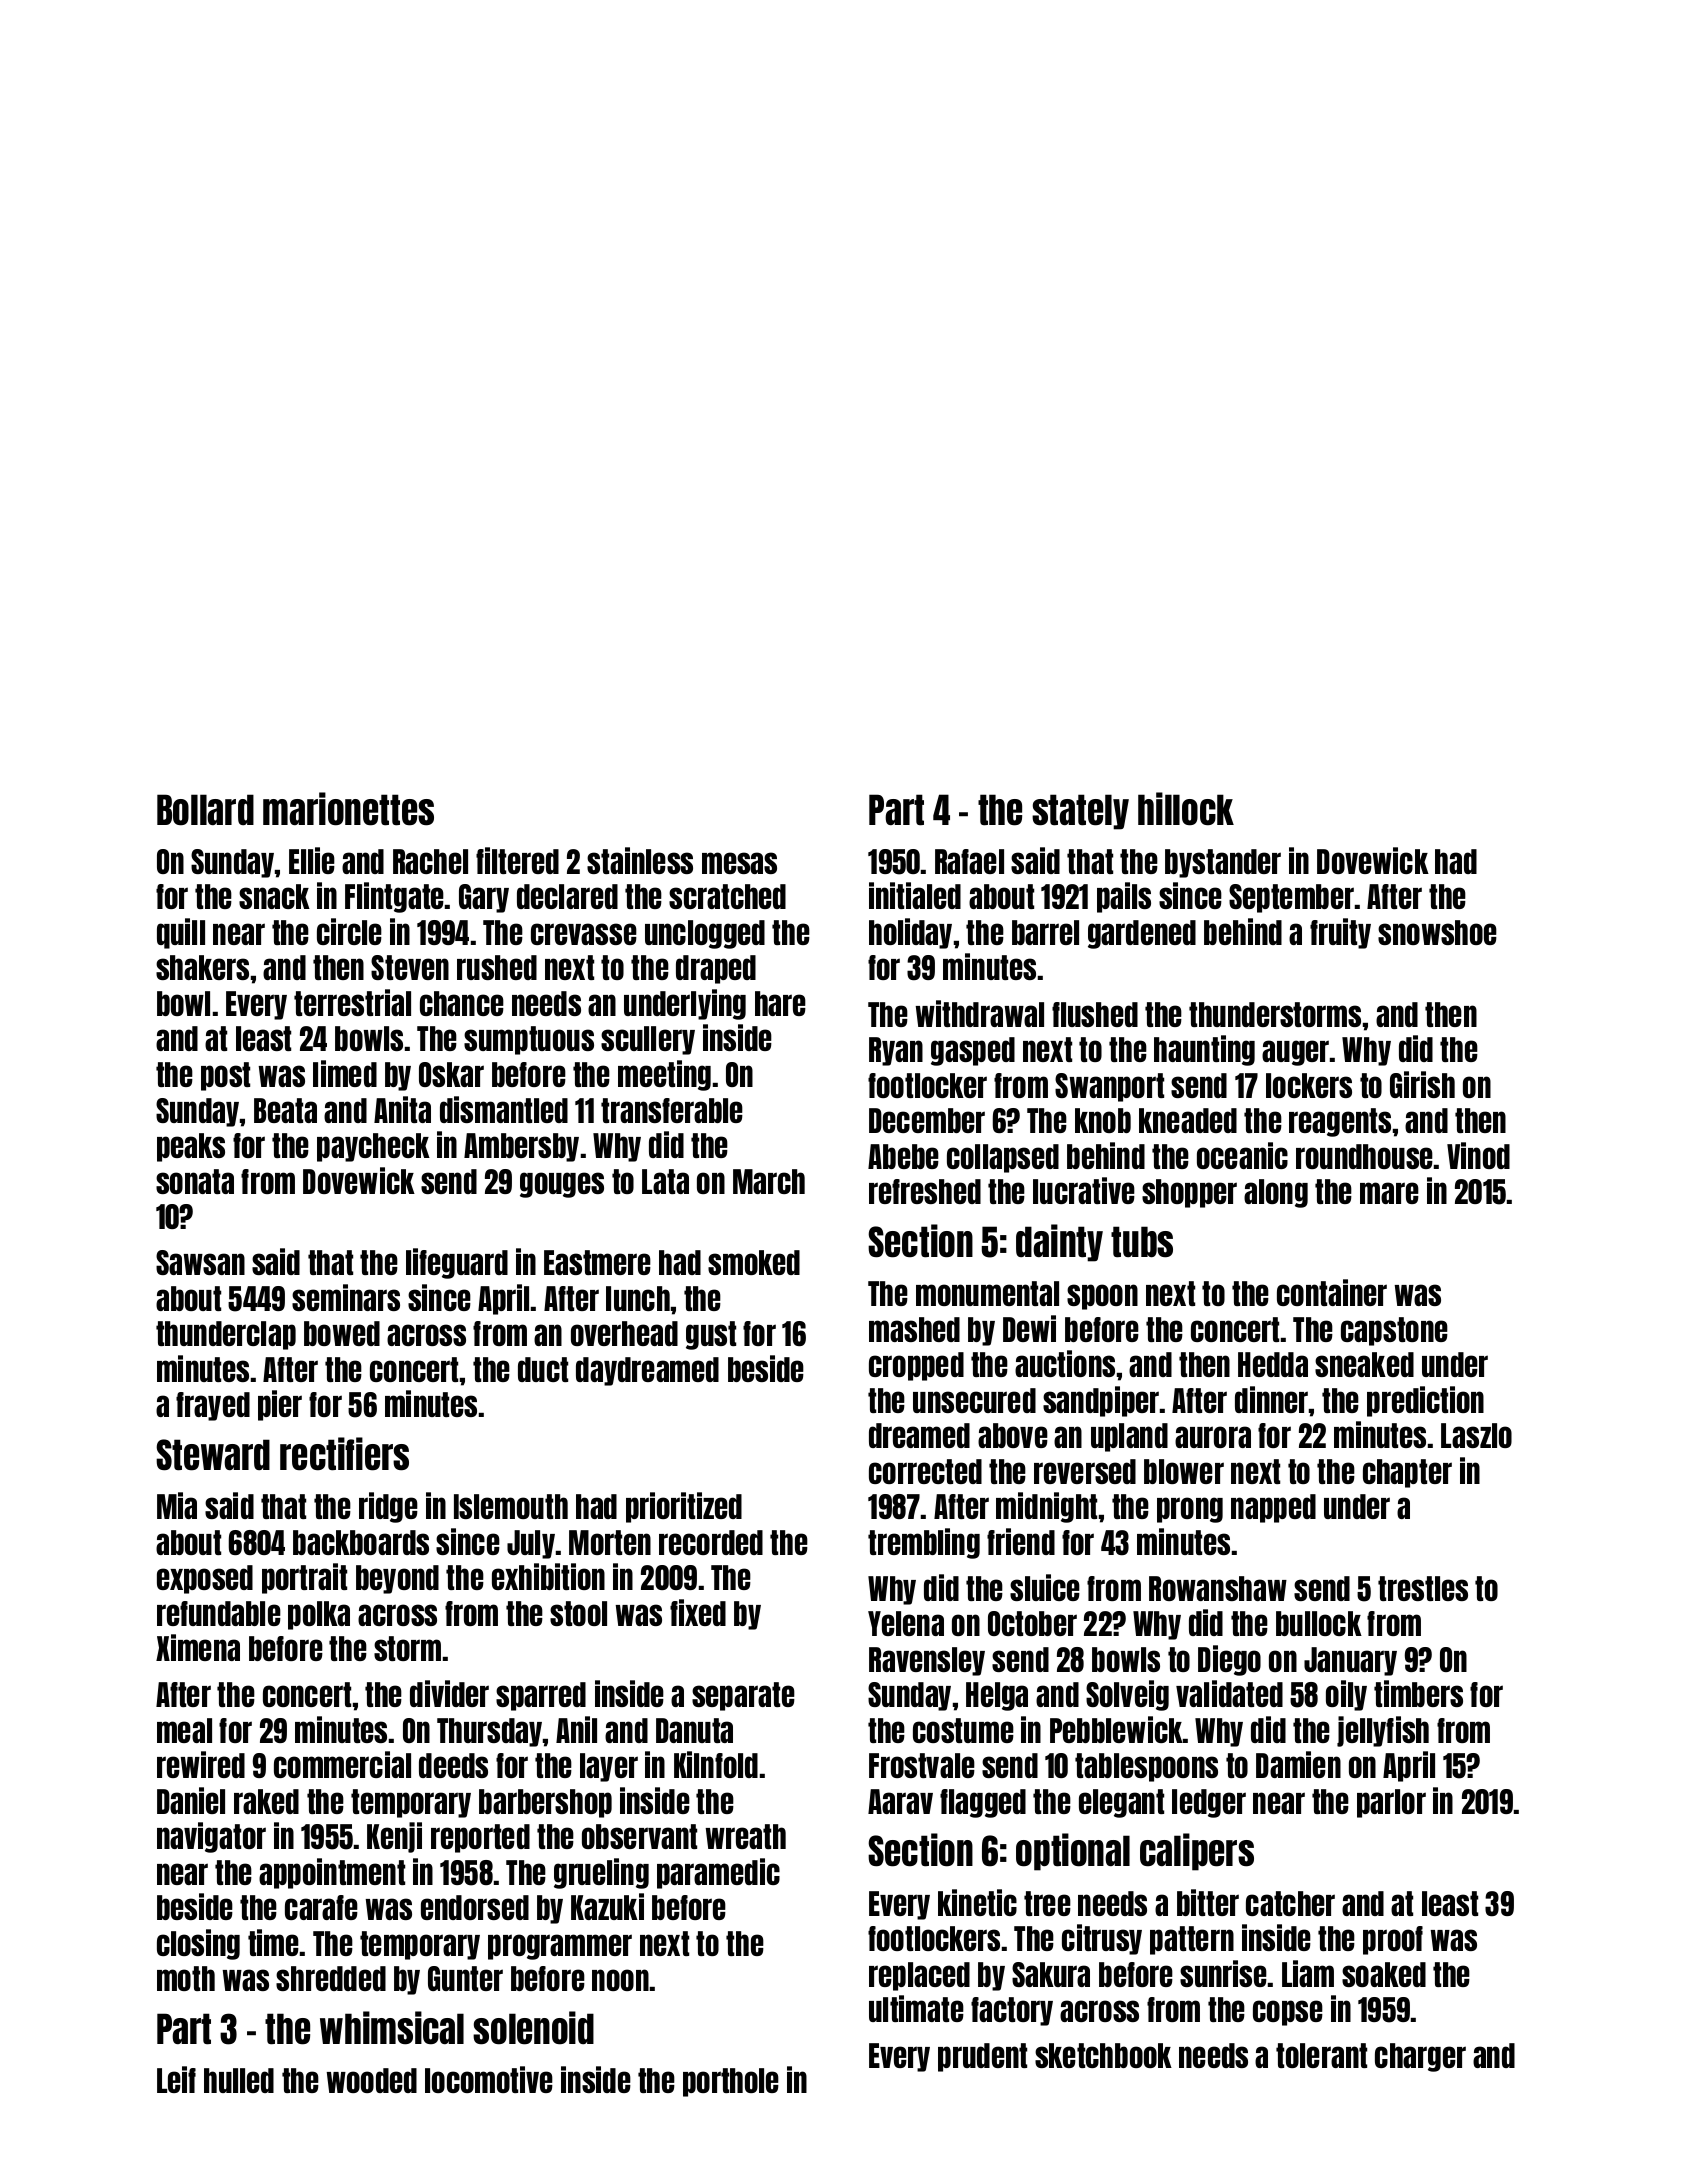  What do you see at coordinates (1422, 1084) in the screenshot?
I see `Girish` at bounding box center [1422, 1084].
